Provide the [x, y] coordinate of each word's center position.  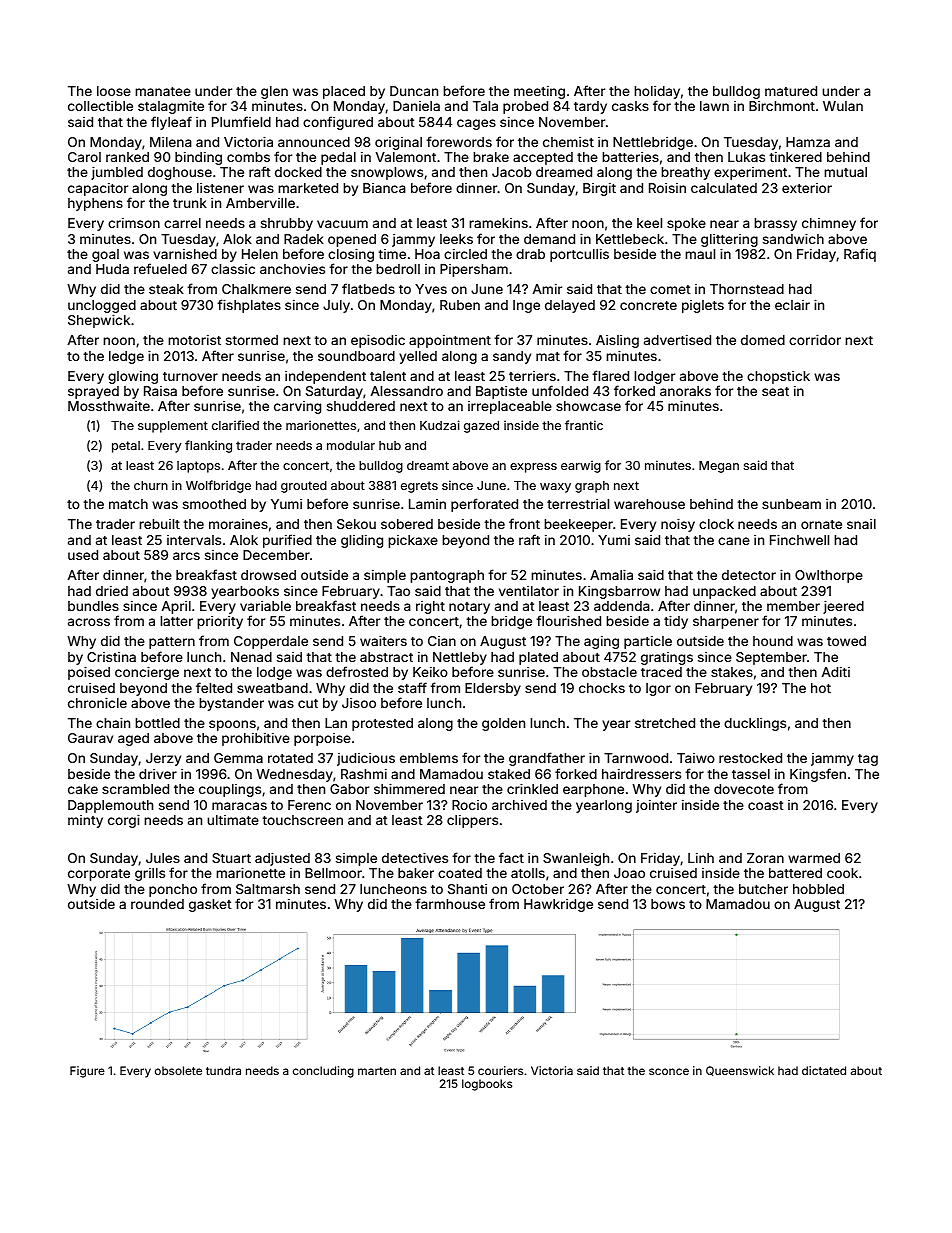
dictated [824, 1070]
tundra [223, 1070]
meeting [539, 92]
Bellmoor [333, 873]
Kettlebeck [630, 239]
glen [274, 92]
